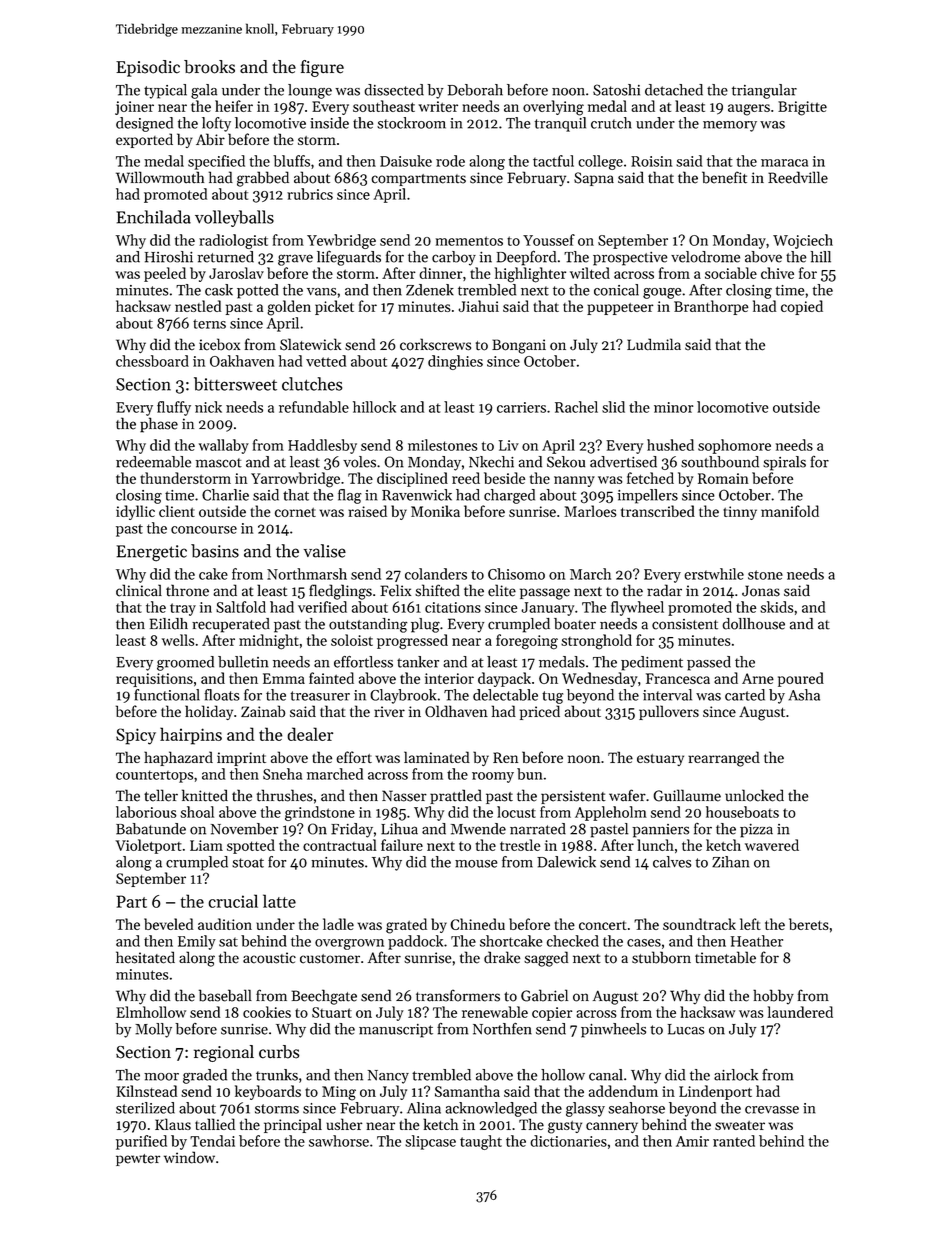 This document has height=1233, width=952. Describe the element at coordinates (802, 307) in the document. I see `copied` at that location.
